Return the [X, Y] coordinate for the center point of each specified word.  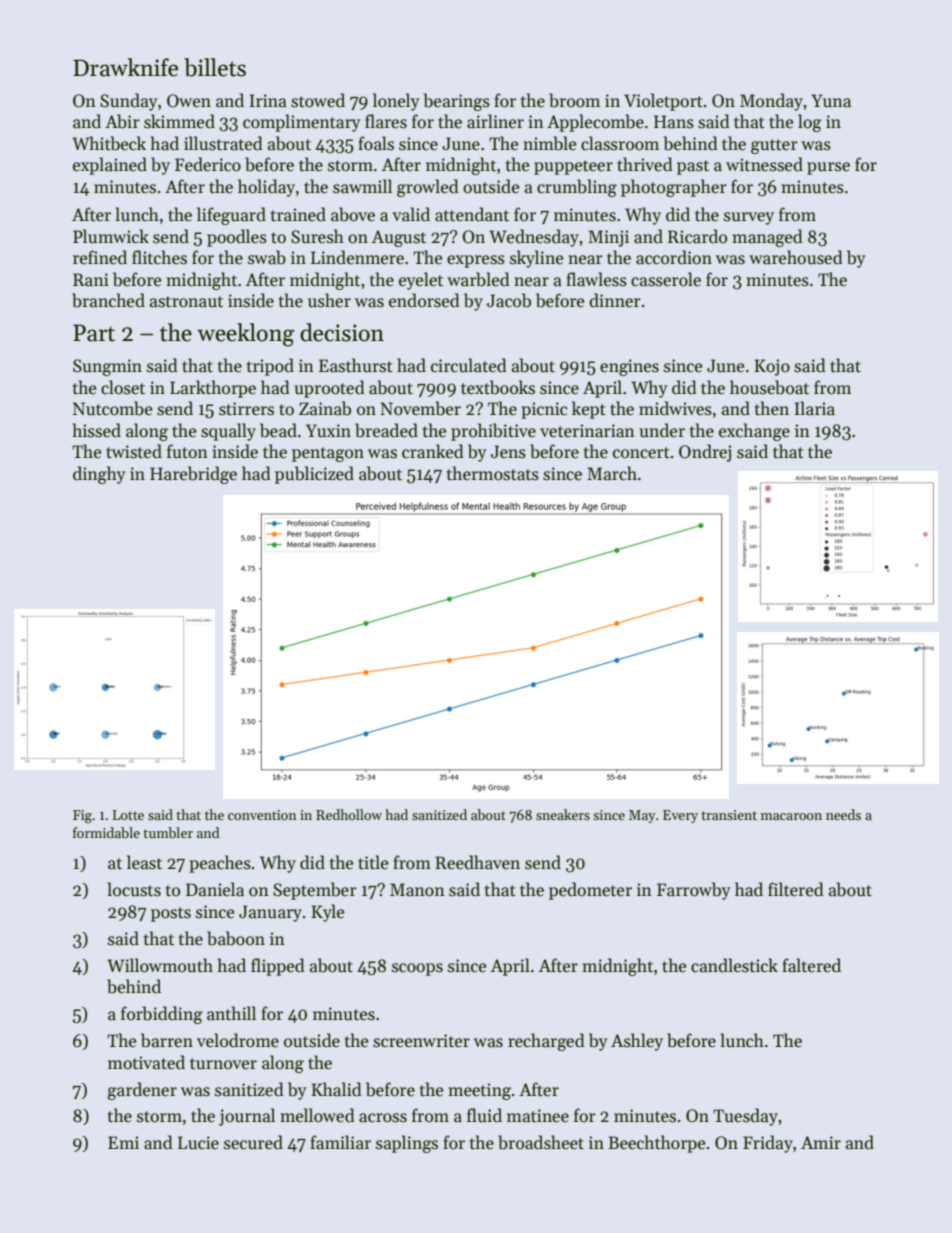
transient [729, 815]
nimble [549, 143]
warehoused [796, 257]
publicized [314, 475]
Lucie [198, 1143]
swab [267, 257]
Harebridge [193, 475]
